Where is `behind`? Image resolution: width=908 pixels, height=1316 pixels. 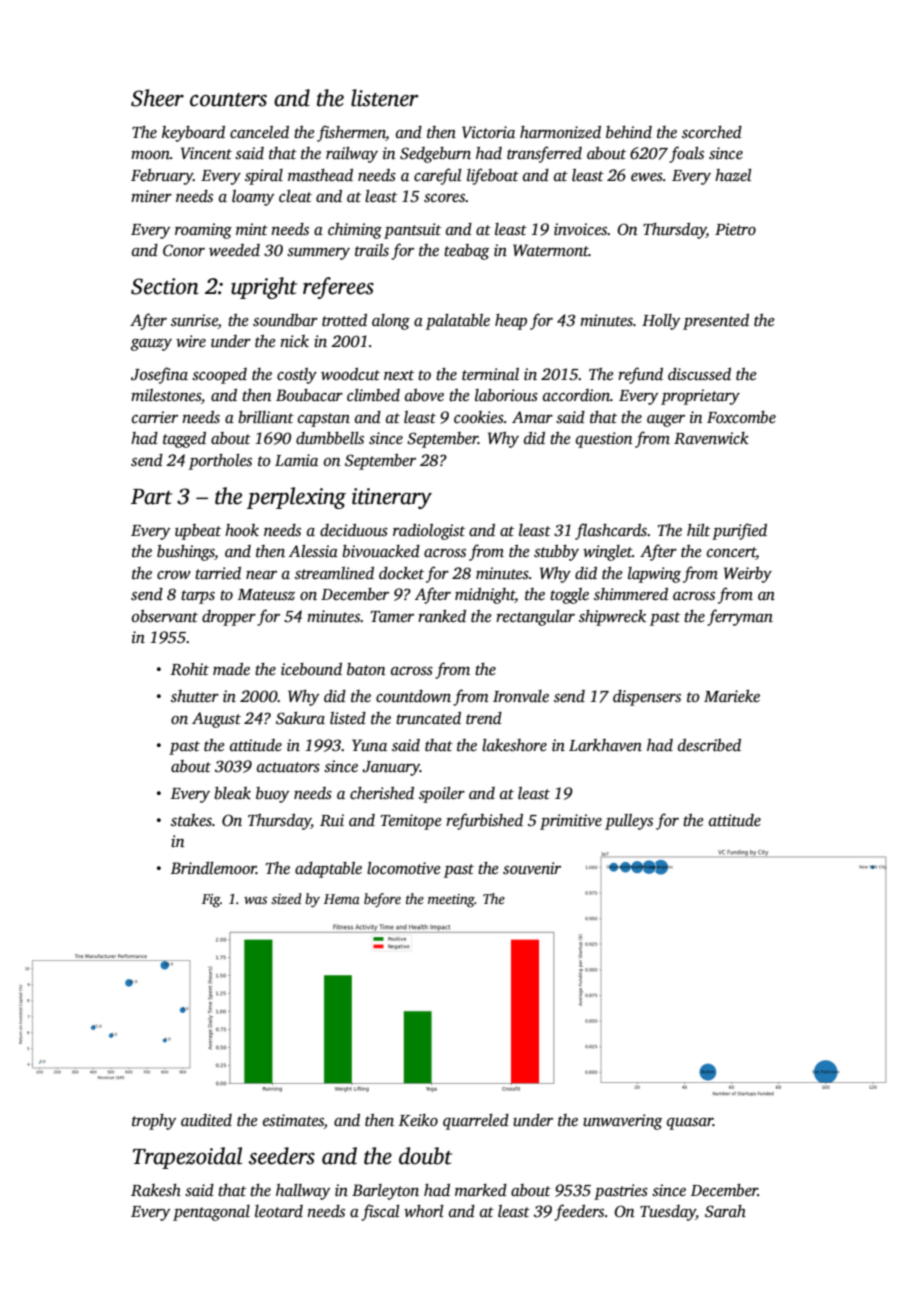 behind is located at coordinates (629, 132).
